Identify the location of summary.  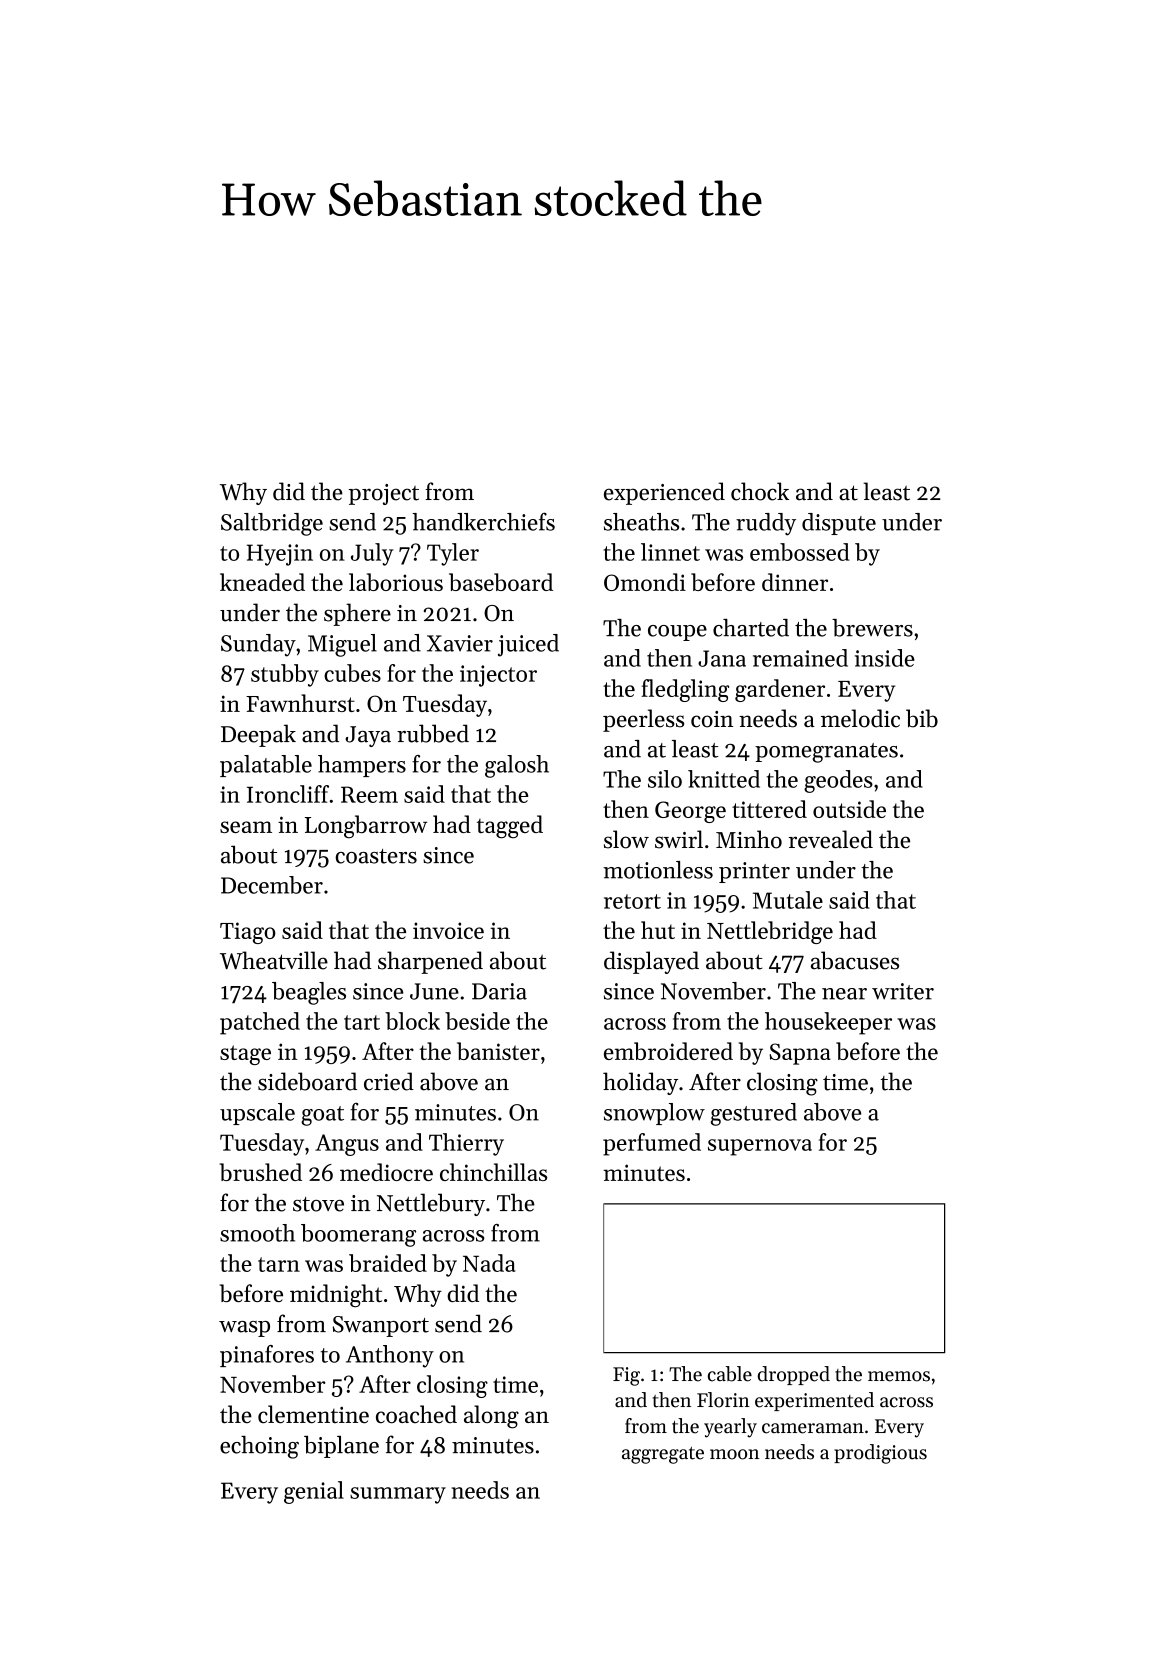
(398, 1495).
